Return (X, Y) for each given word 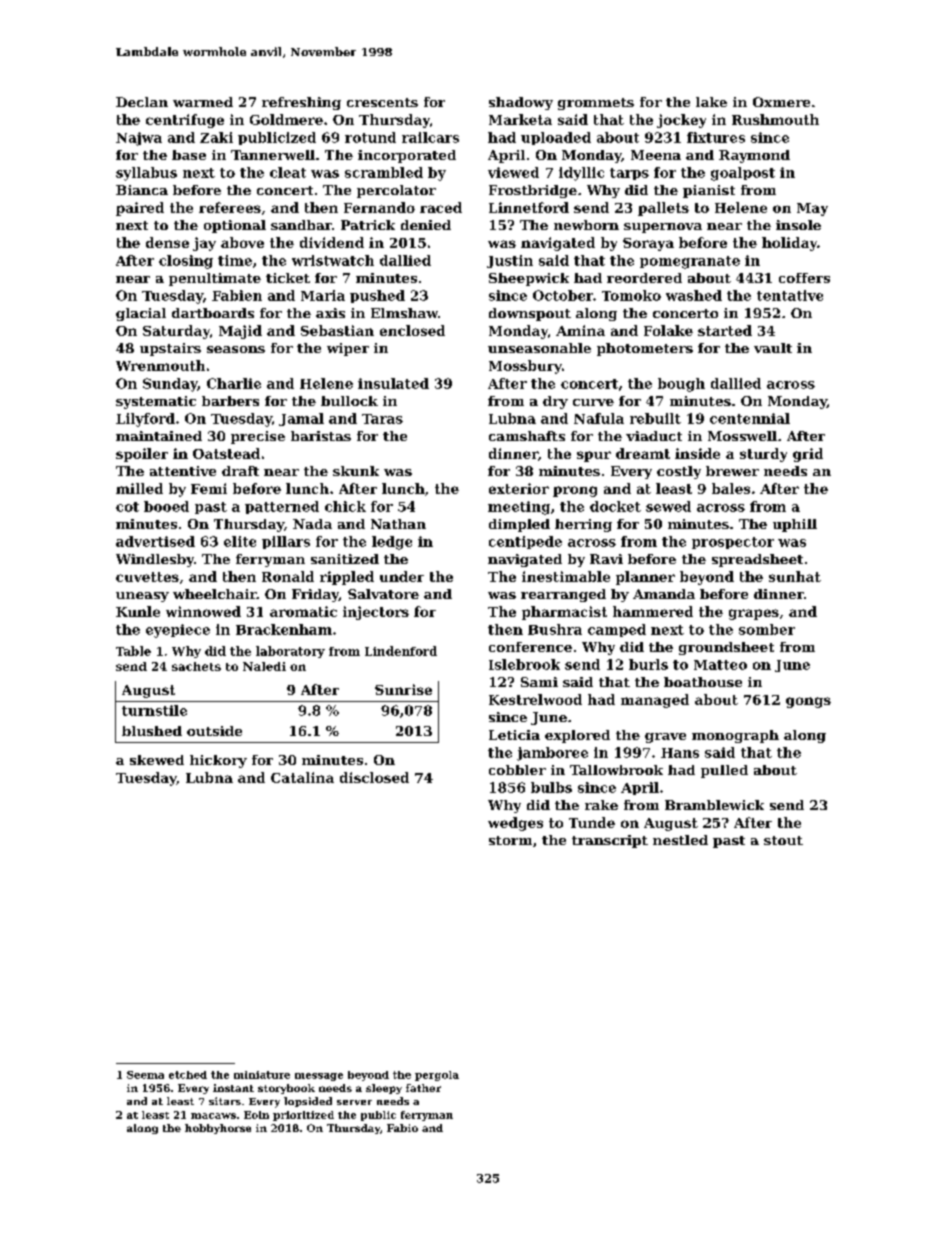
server (354, 1102)
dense (167, 242)
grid (808, 455)
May (812, 209)
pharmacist (564, 613)
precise (258, 437)
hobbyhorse (218, 1129)
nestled (680, 840)
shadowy (521, 103)
